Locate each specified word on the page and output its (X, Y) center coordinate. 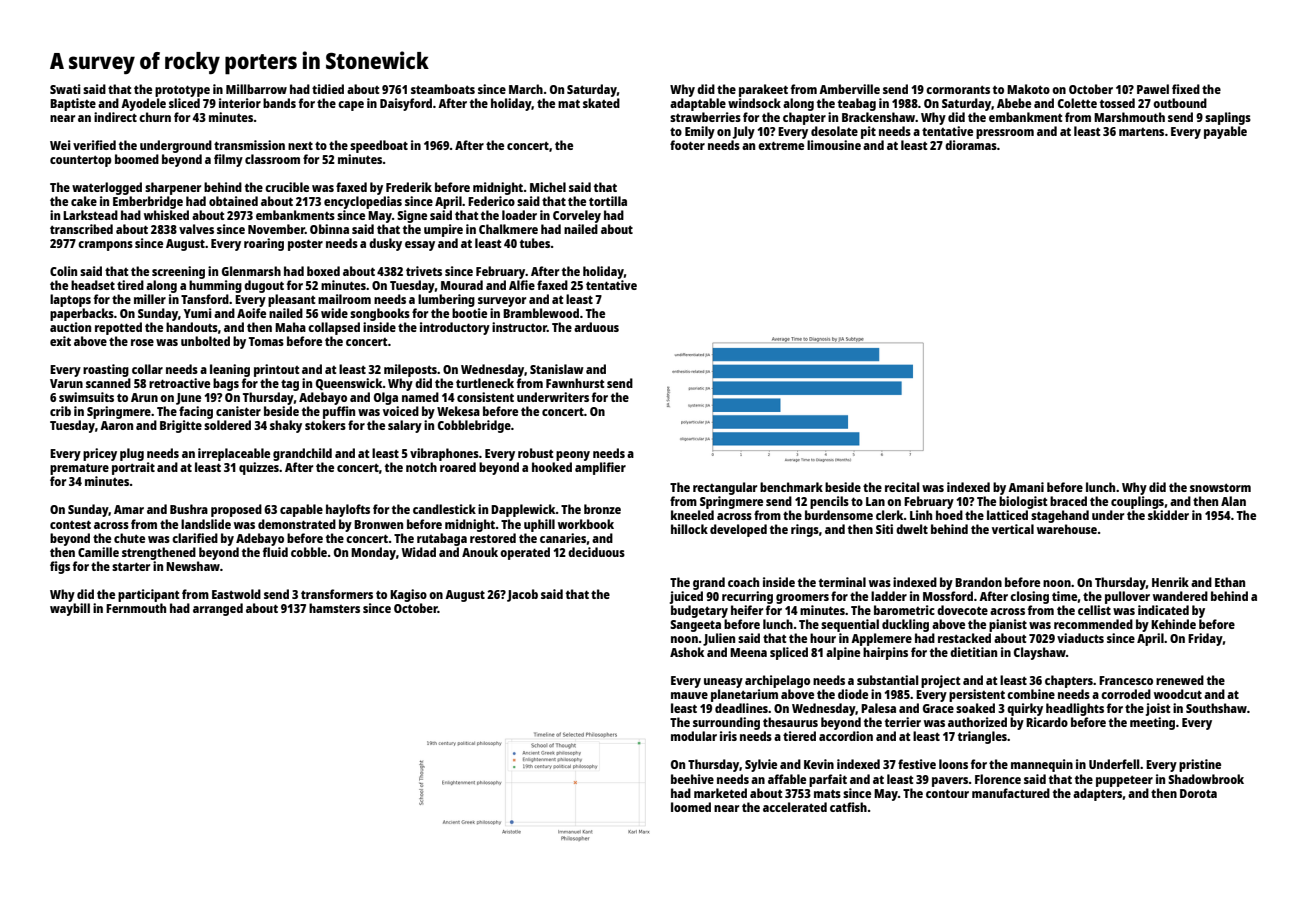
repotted (118, 328)
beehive (692, 779)
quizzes (259, 468)
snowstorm (1220, 488)
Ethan (1230, 582)
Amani (1026, 487)
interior (240, 103)
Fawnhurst (575, 383)
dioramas (971, 145)
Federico (491, 201)
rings (805, 530)
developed (738, 530)
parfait (828, 780)
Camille (98, 552)
